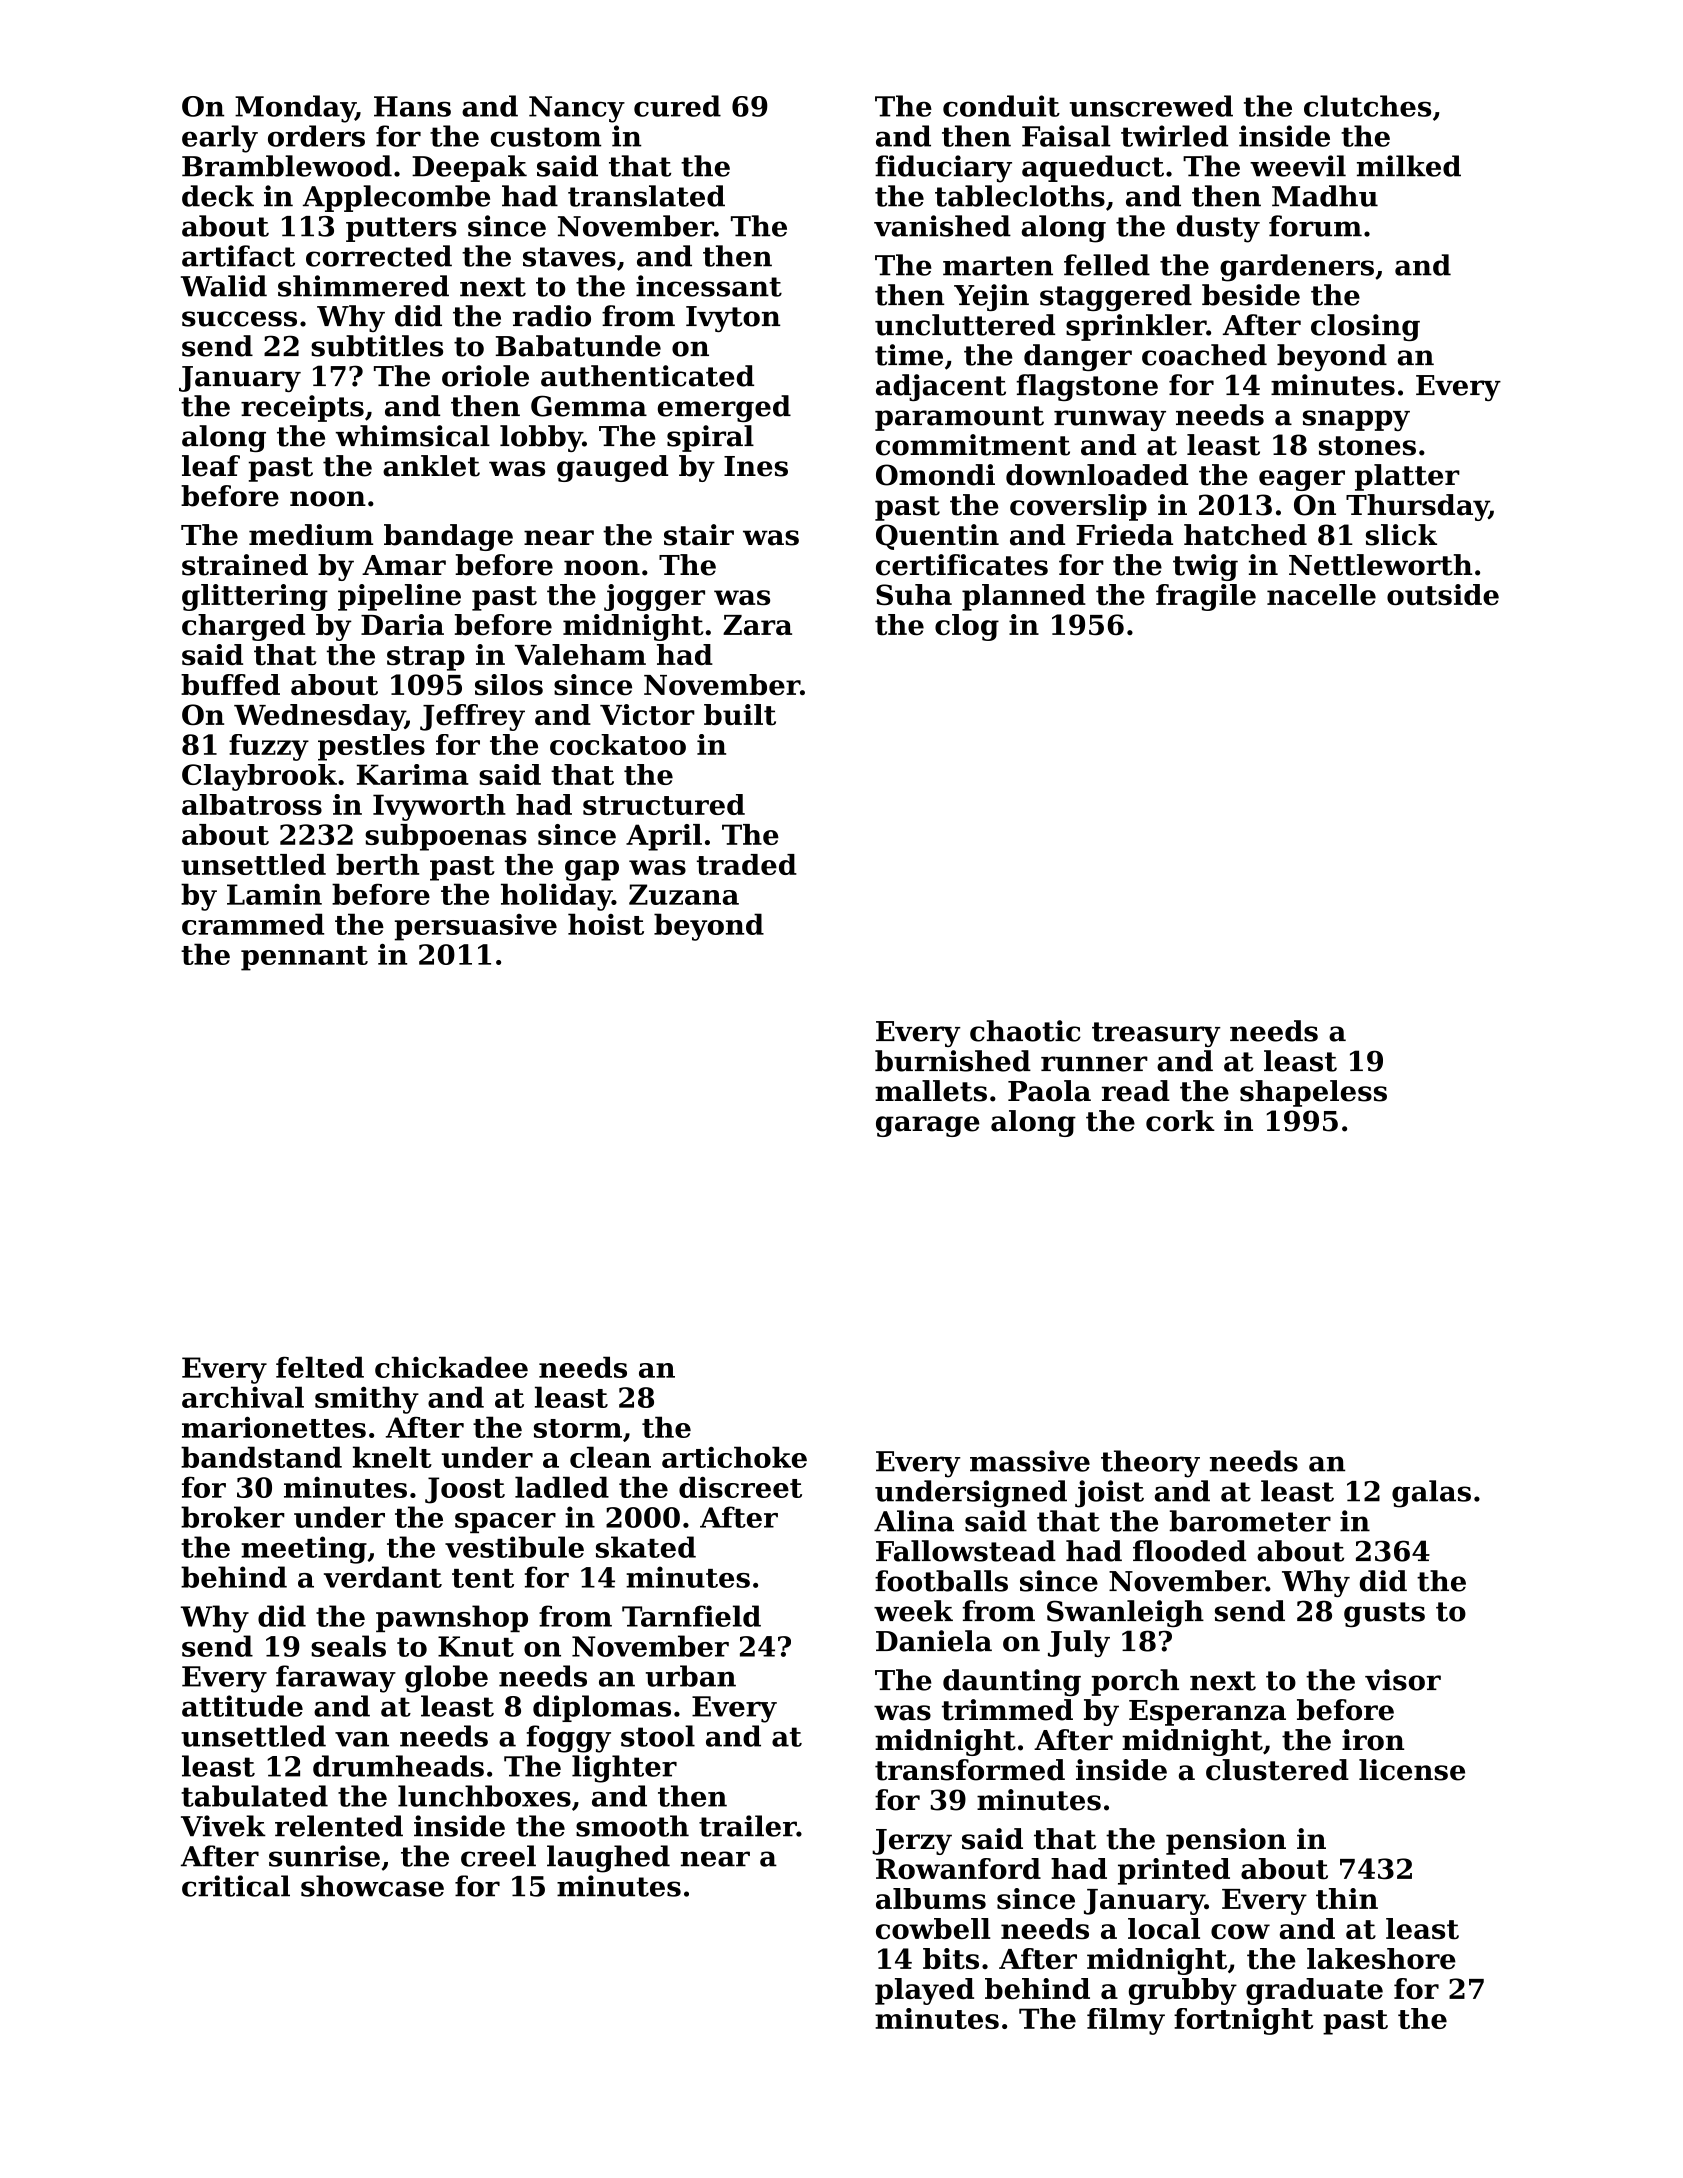 The width and height of the screenshot is (1683, 2178). What do you see at coordinates (236, 1886) in the screenshot?
I see `critical` at bounding box center [236, 1886].
